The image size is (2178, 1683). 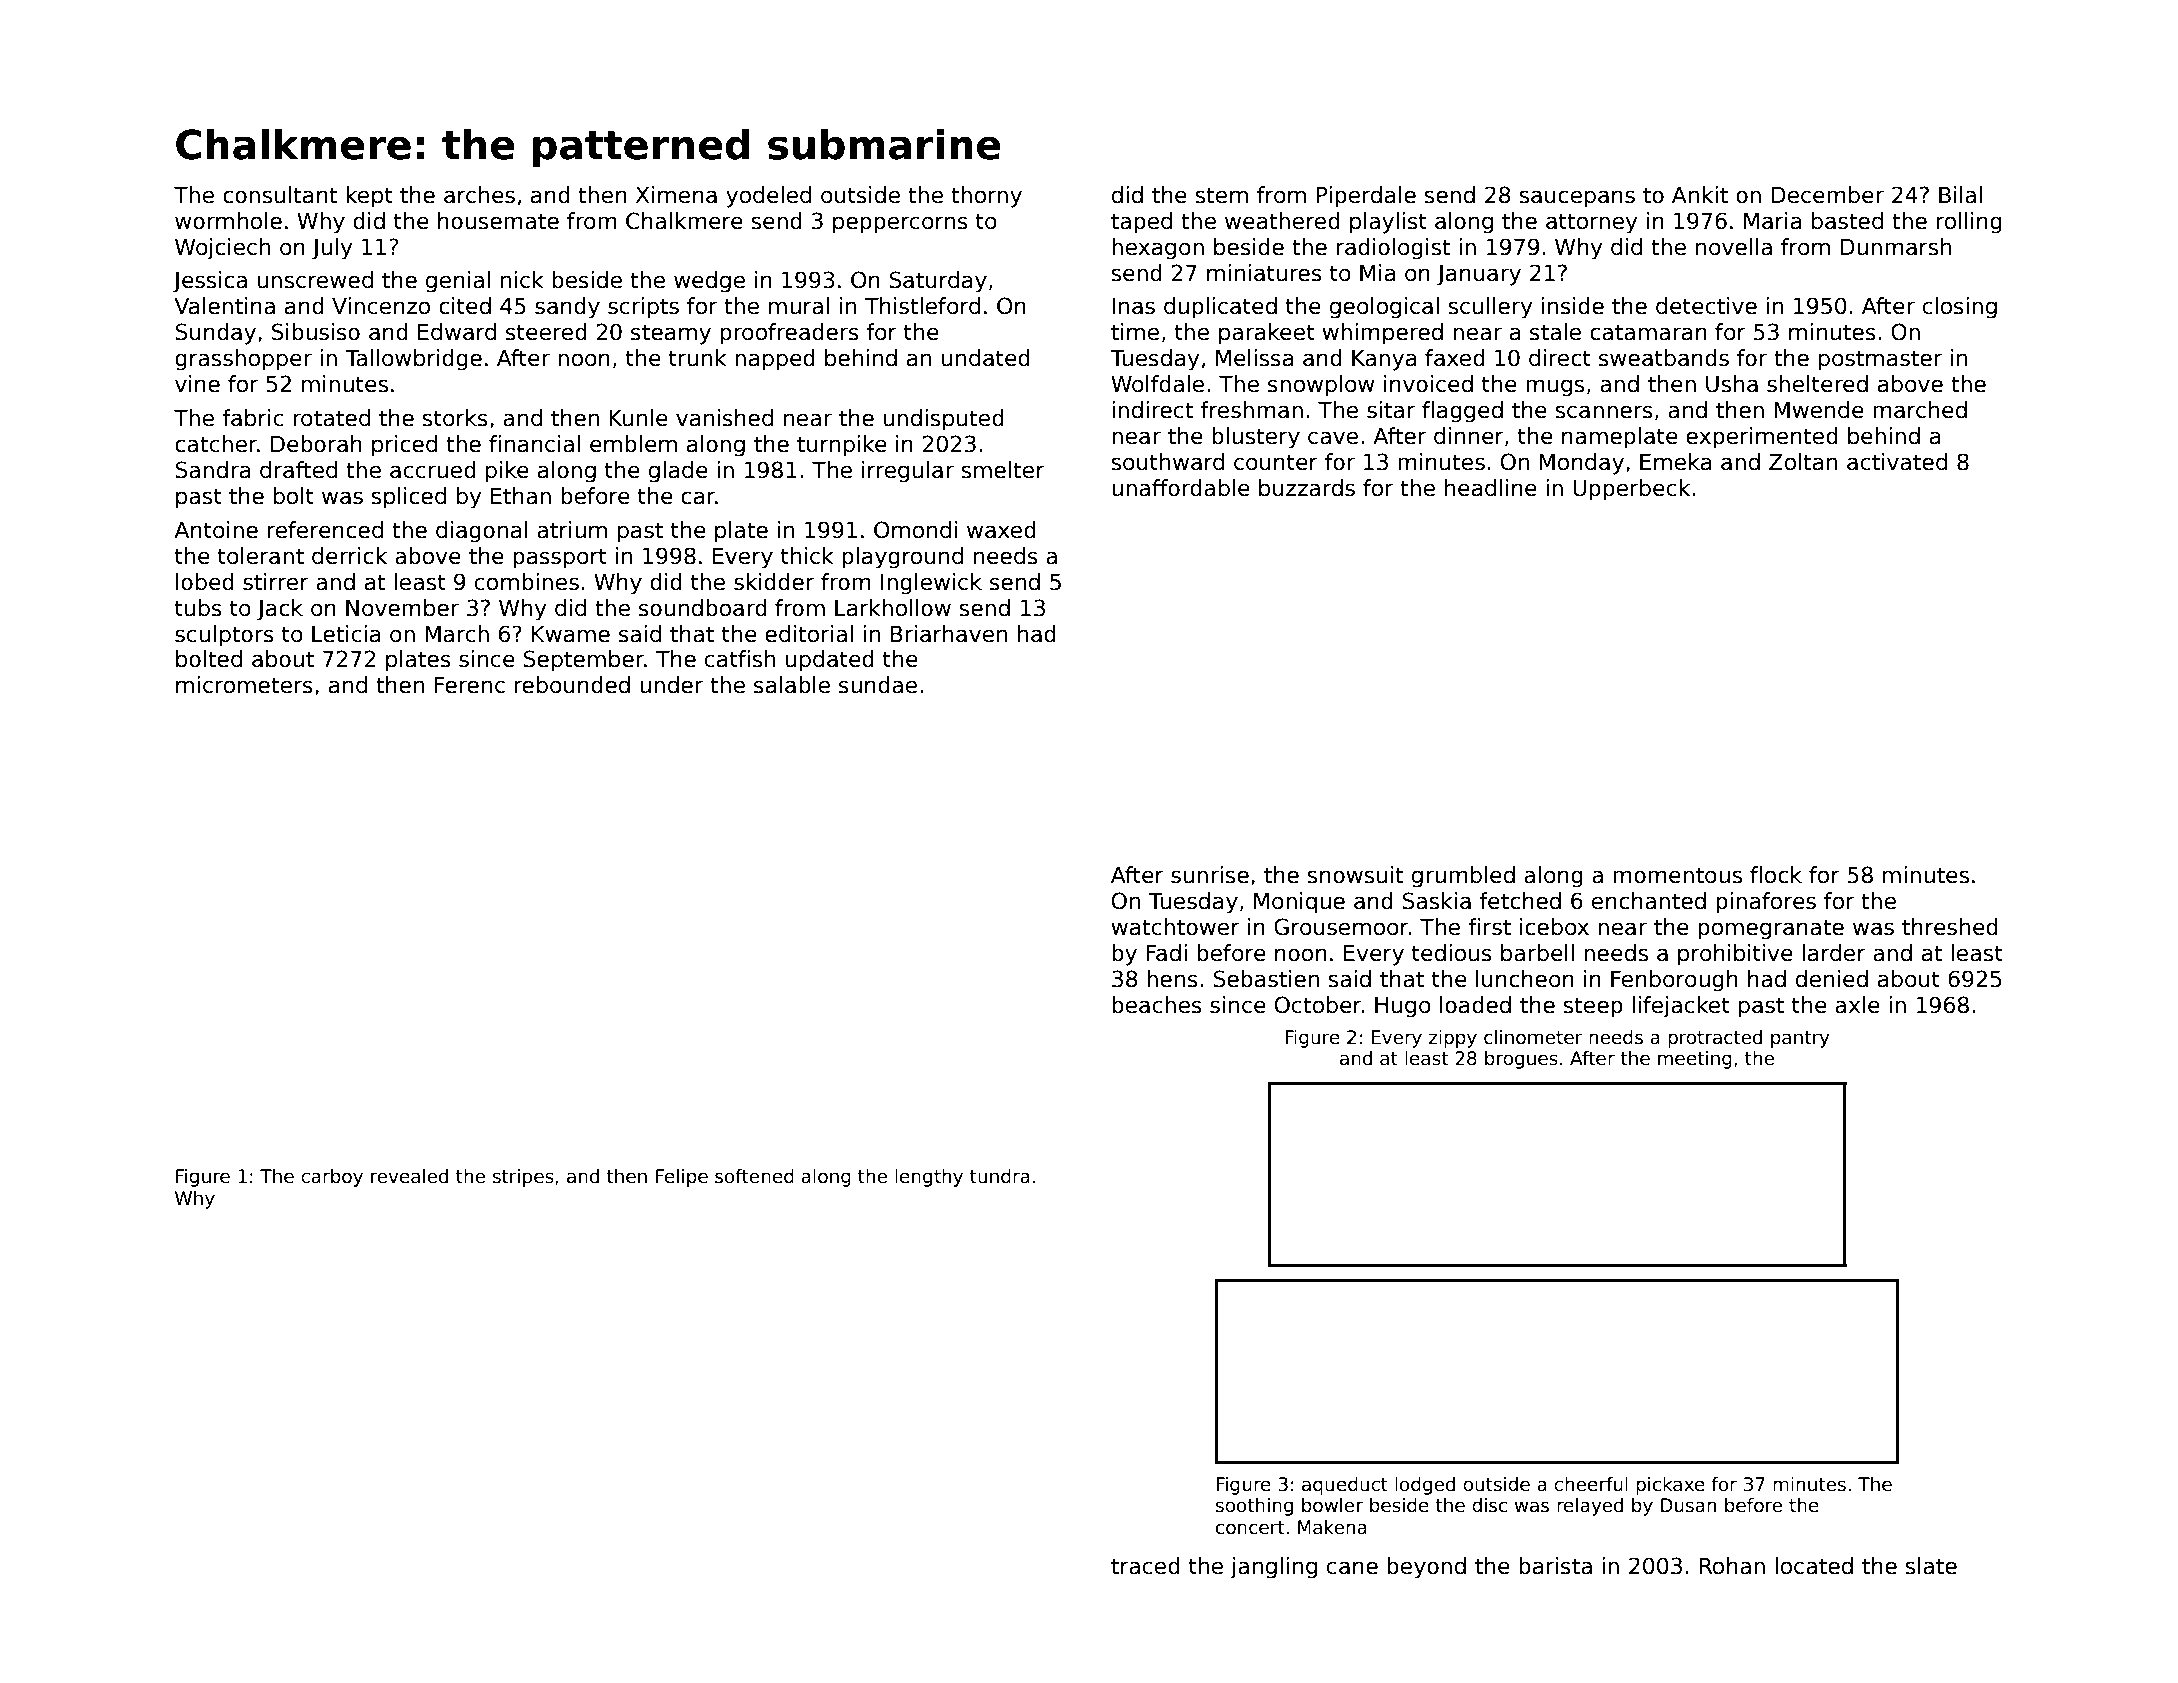 What do you see at coordinates (583, 661) in the page?
I see `September` at bounding box center [583, 661].
